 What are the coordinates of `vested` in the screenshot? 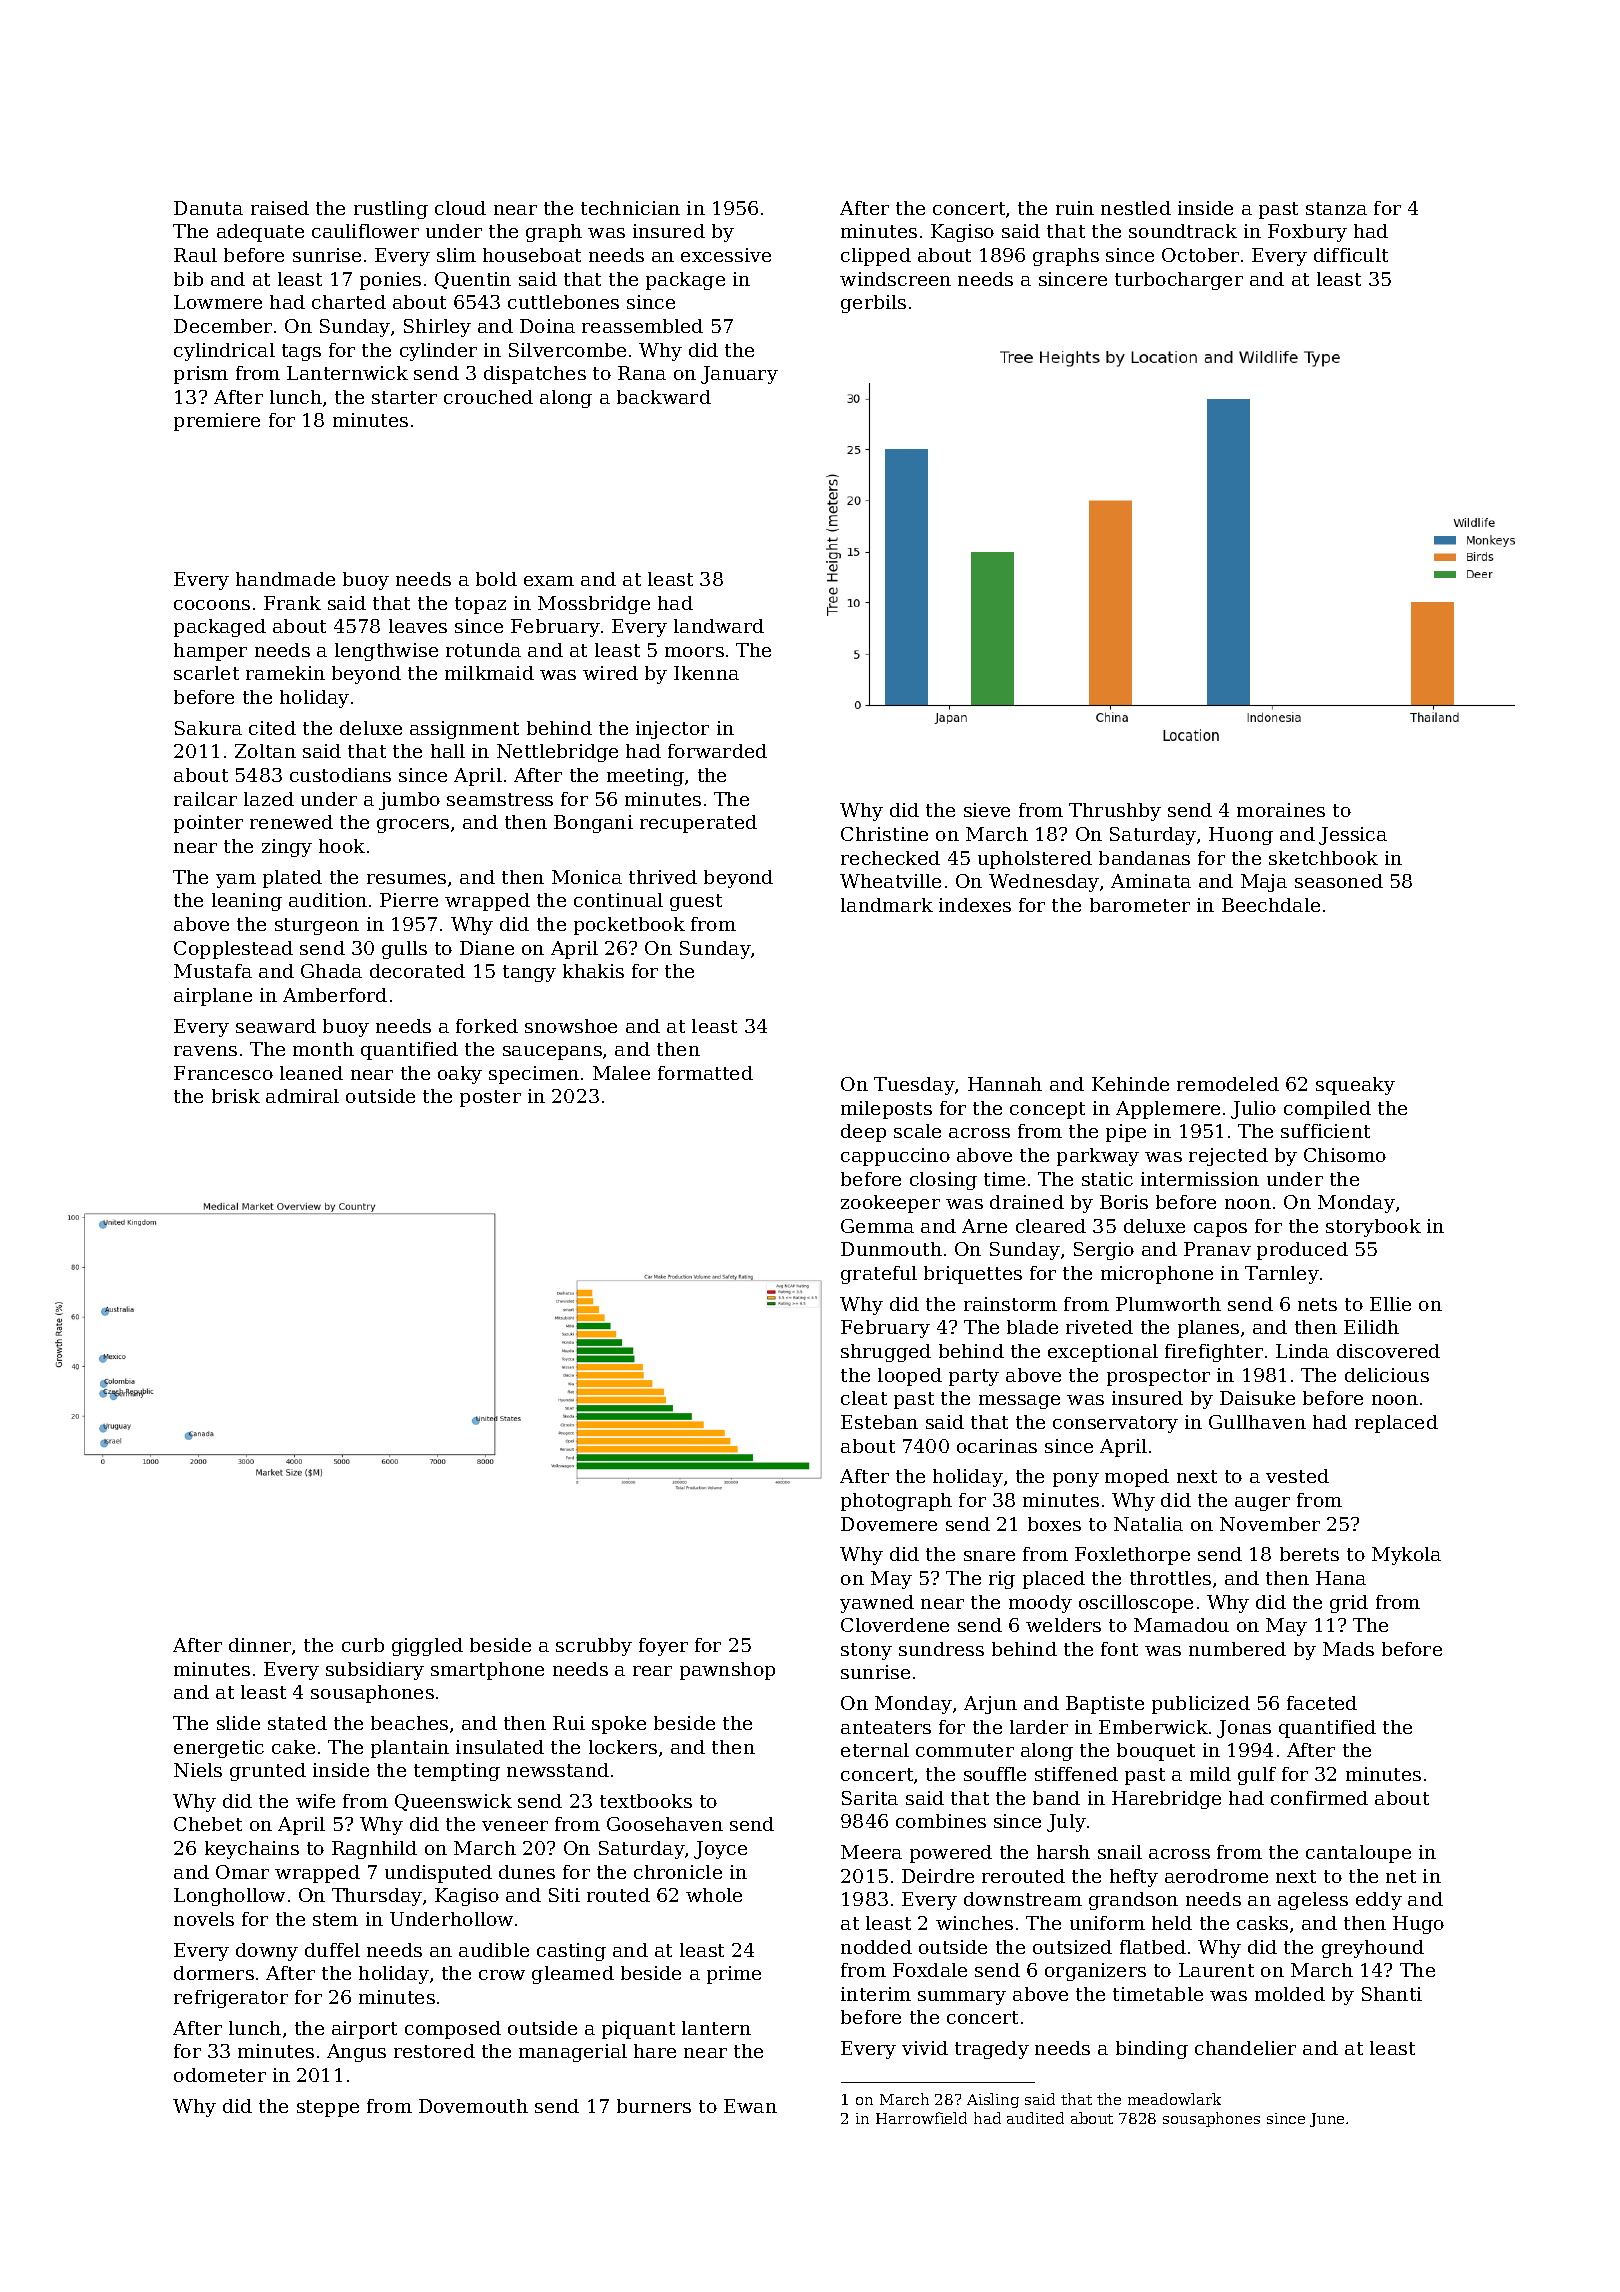 It's located at (1297, 1476).
